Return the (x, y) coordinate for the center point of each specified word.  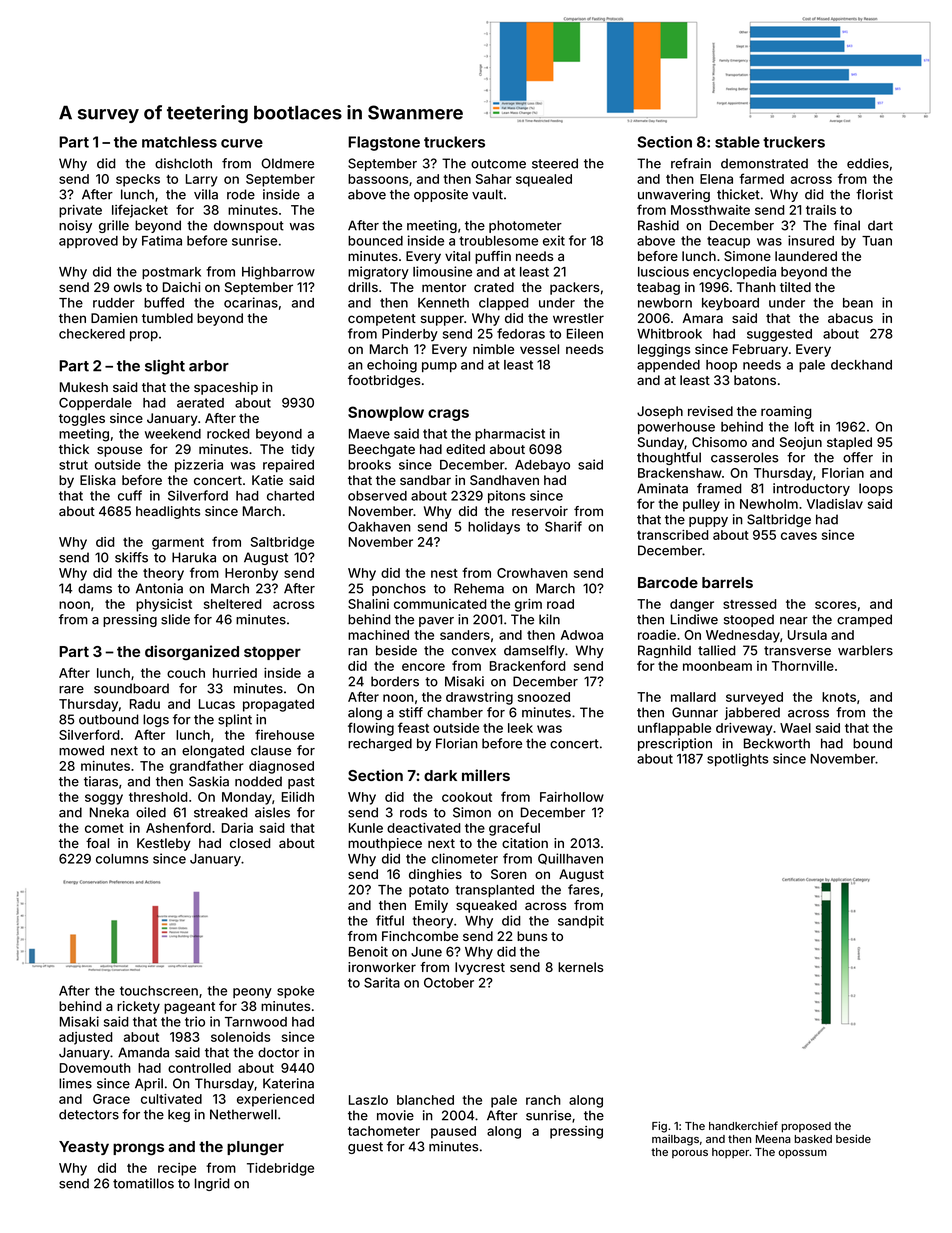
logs (156, 720)
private (80, 211)
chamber (455, 712)
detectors (89, 1114)
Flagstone (384, 143)
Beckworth (777, 743)
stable (737, 142)
